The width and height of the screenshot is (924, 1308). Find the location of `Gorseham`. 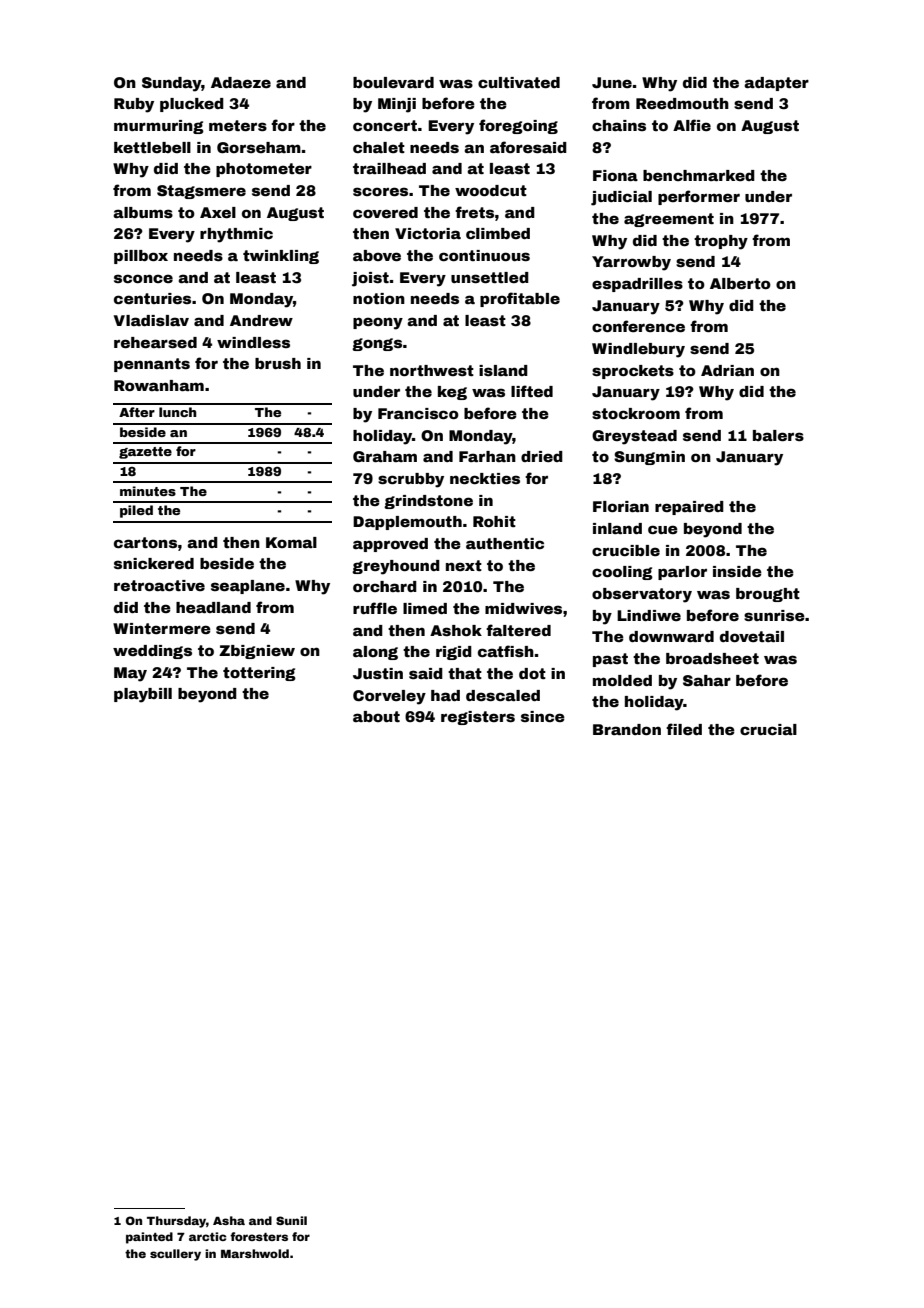

Gorseham is located at coordinates (259, 147).
